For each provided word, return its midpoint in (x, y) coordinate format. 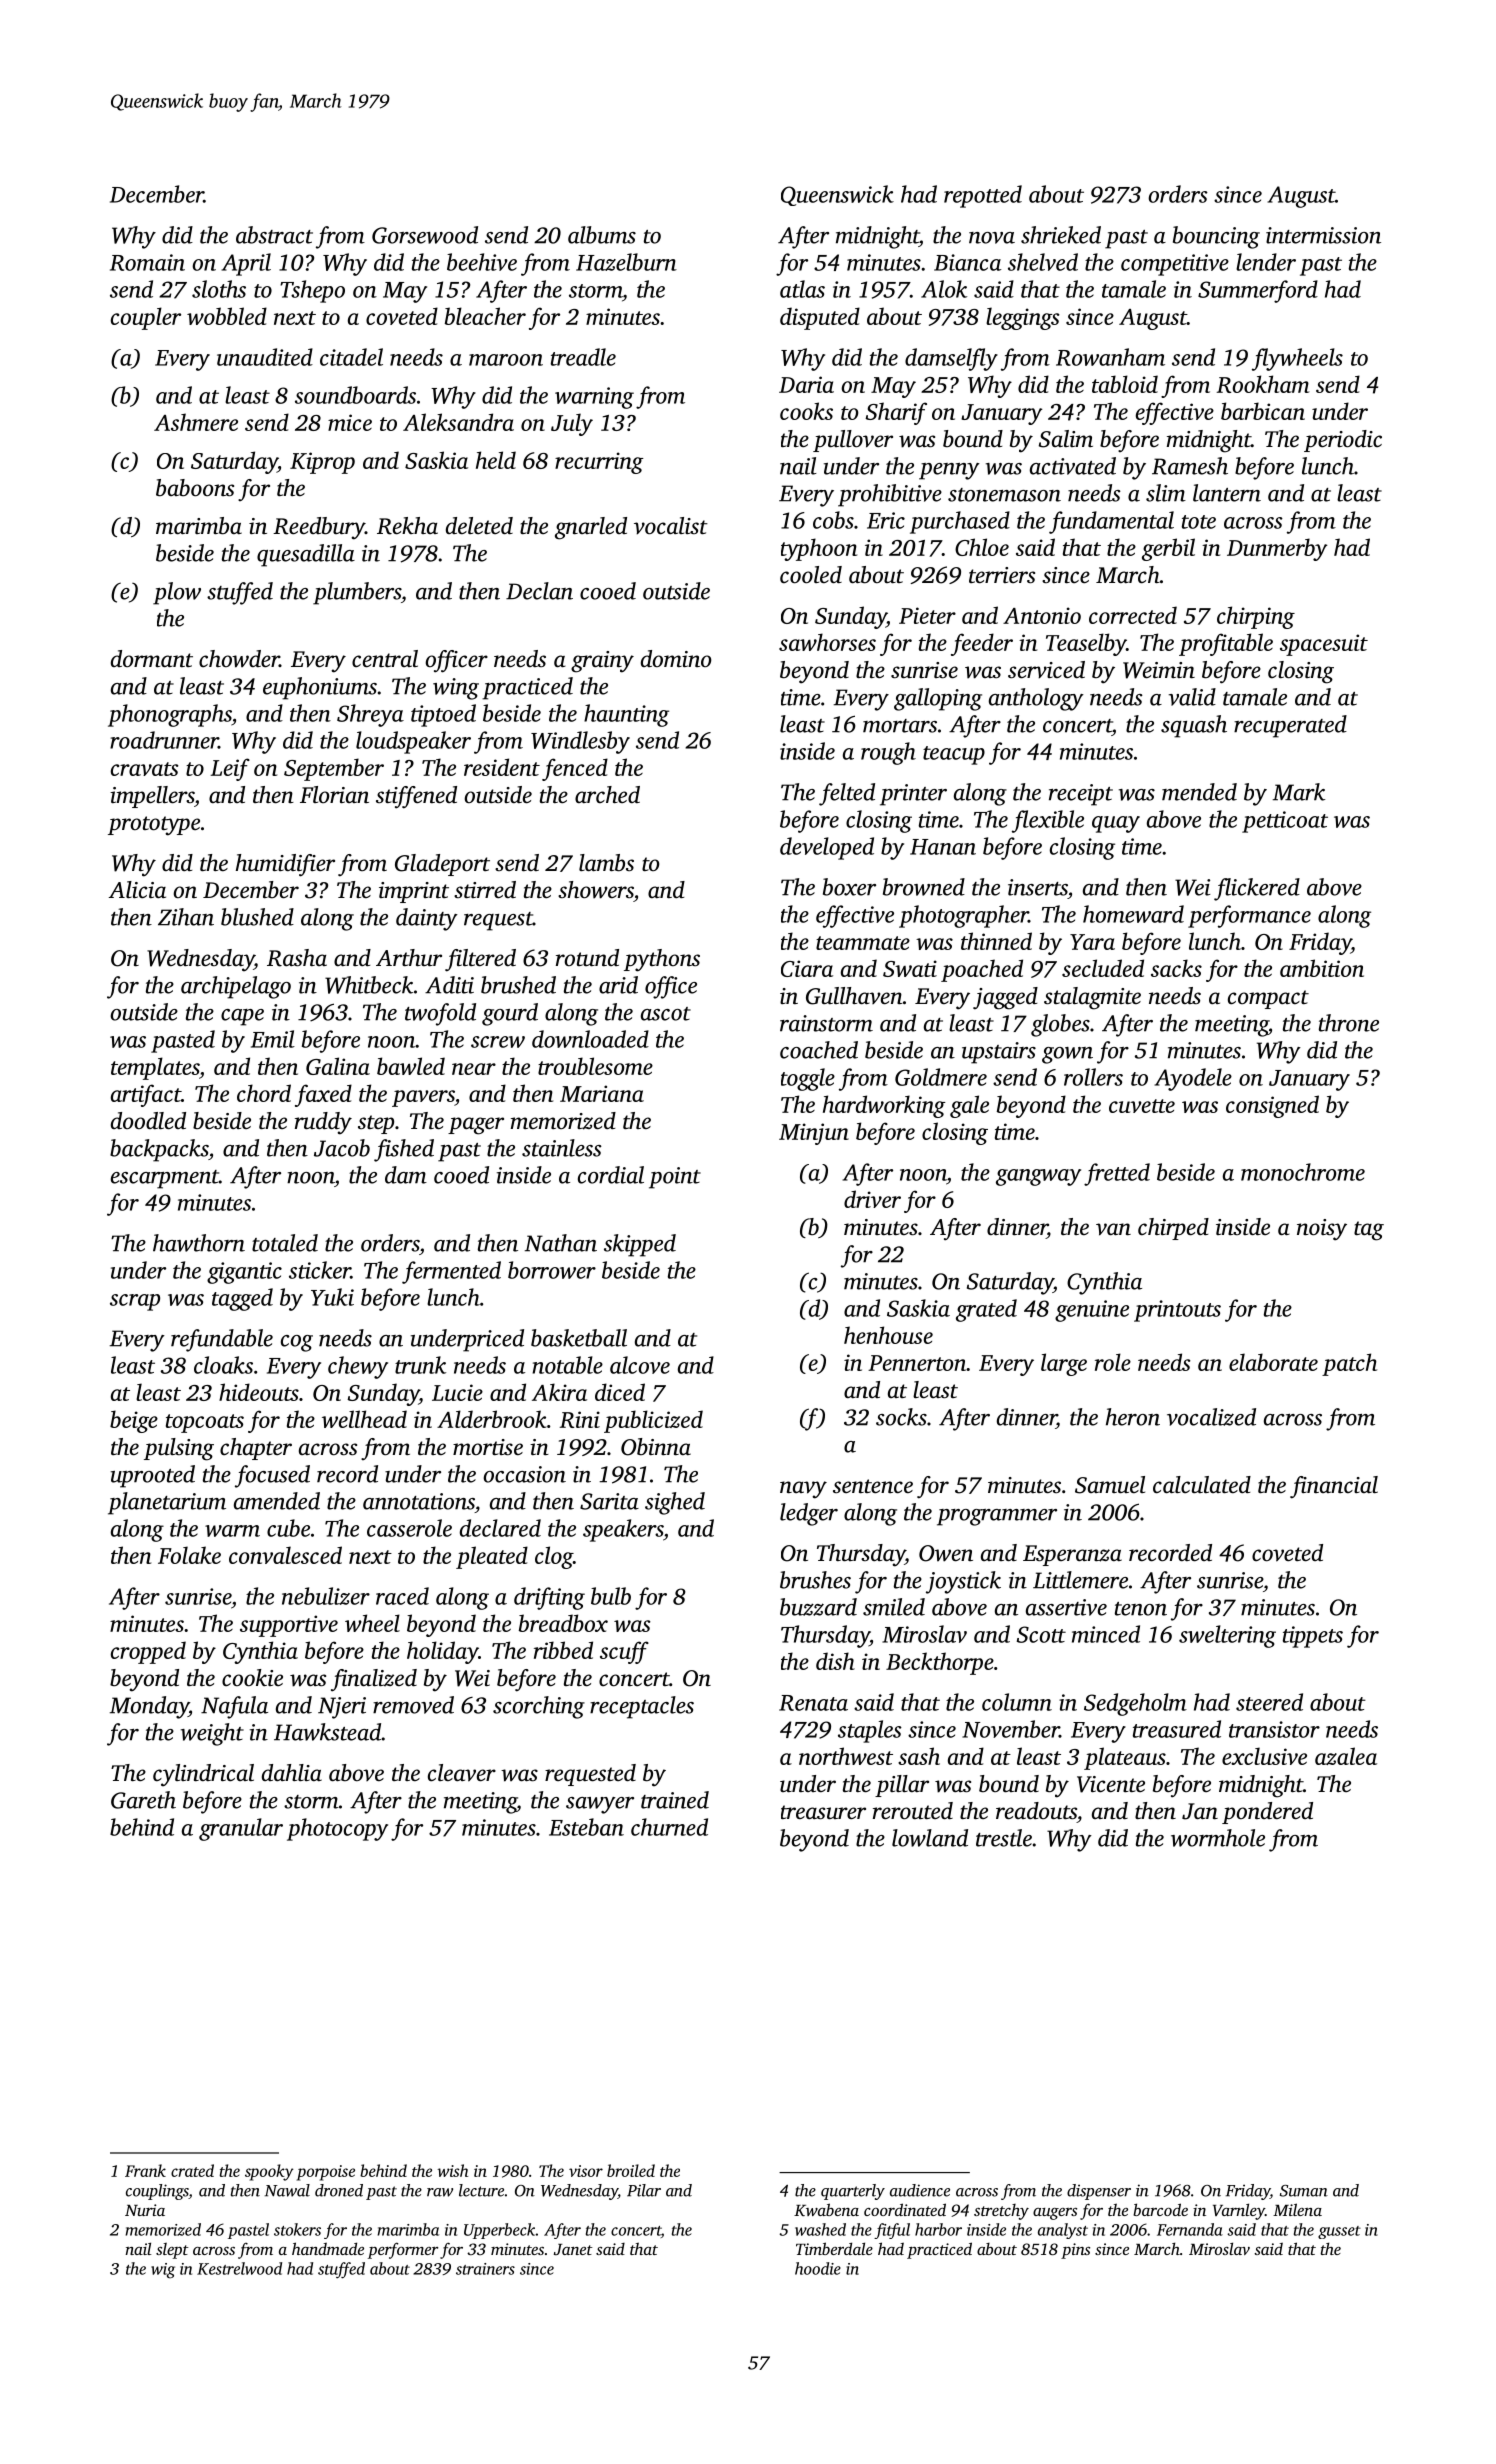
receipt (1081, 795)
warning (594, 398)
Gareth (143, 1800)
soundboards (355, 395)
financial (1334, 1487)
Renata (813, 1703)
